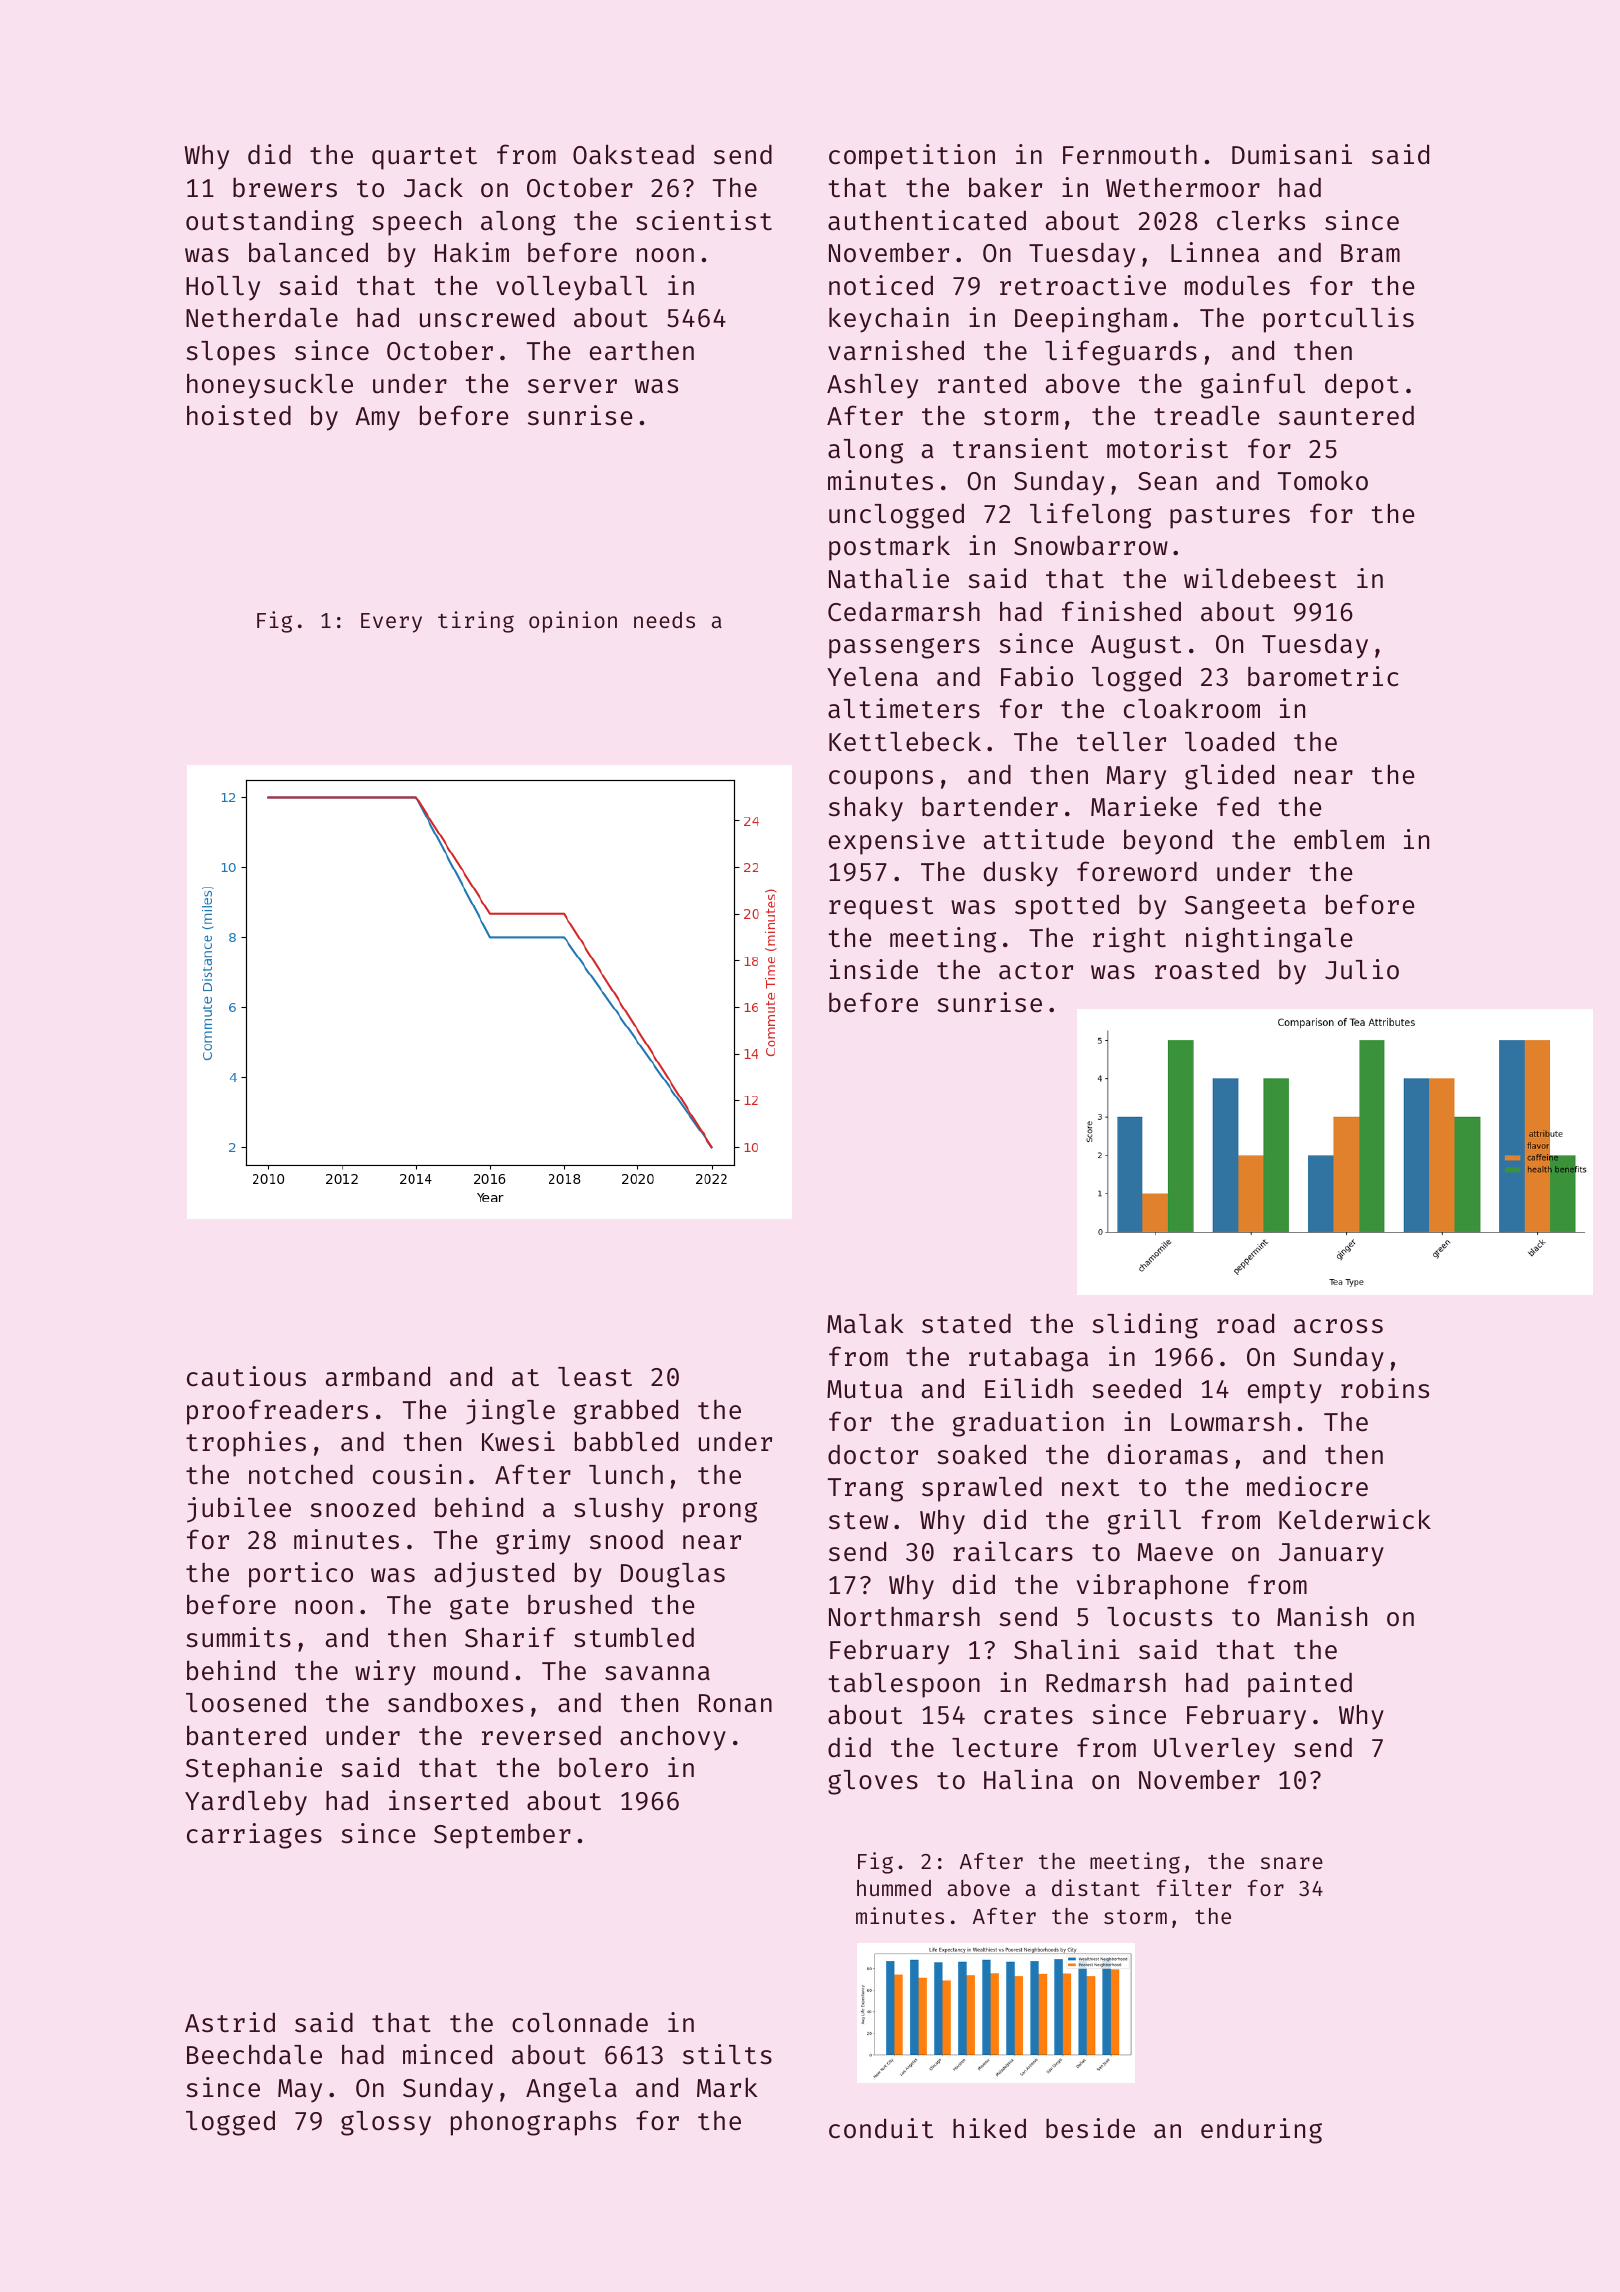 Image resolution: width=1620 pixels, height=2292 pixels. I want to click on Malak, so click(865, 1323).
